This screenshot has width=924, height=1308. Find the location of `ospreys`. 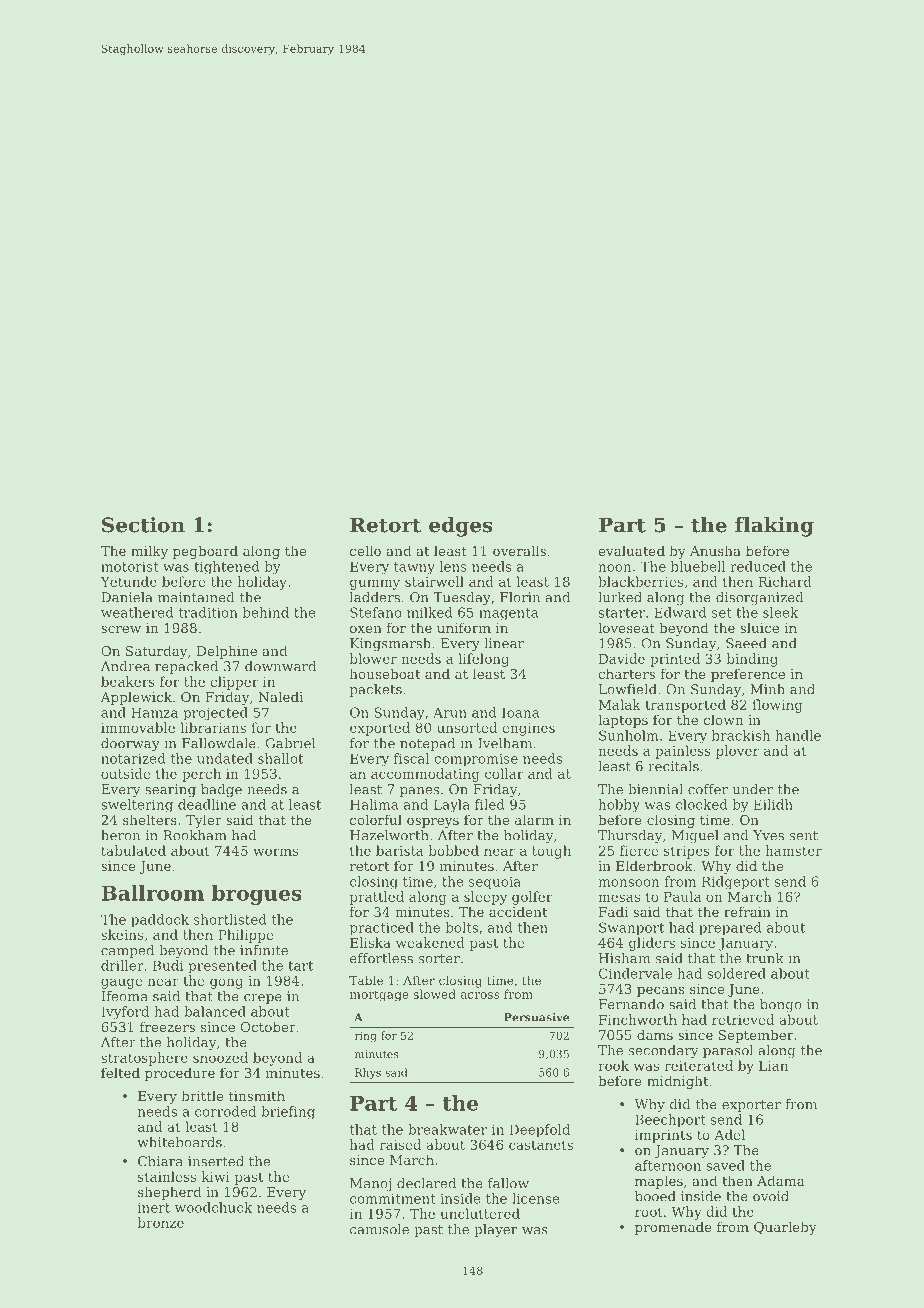

ospreys is located at coordinates (433, 823).
